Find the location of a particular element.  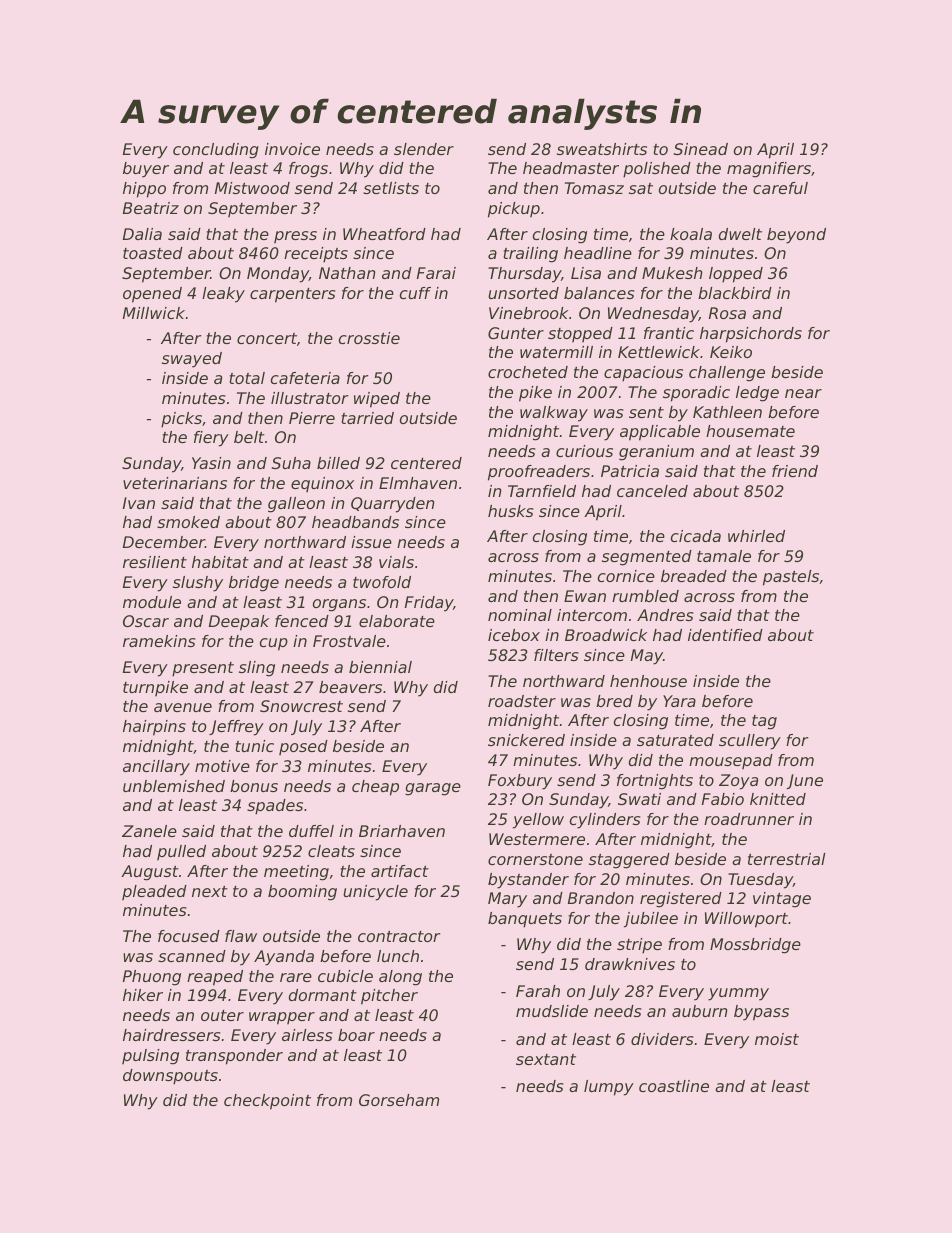

terrestrial is located at coordinates (786, 859).
